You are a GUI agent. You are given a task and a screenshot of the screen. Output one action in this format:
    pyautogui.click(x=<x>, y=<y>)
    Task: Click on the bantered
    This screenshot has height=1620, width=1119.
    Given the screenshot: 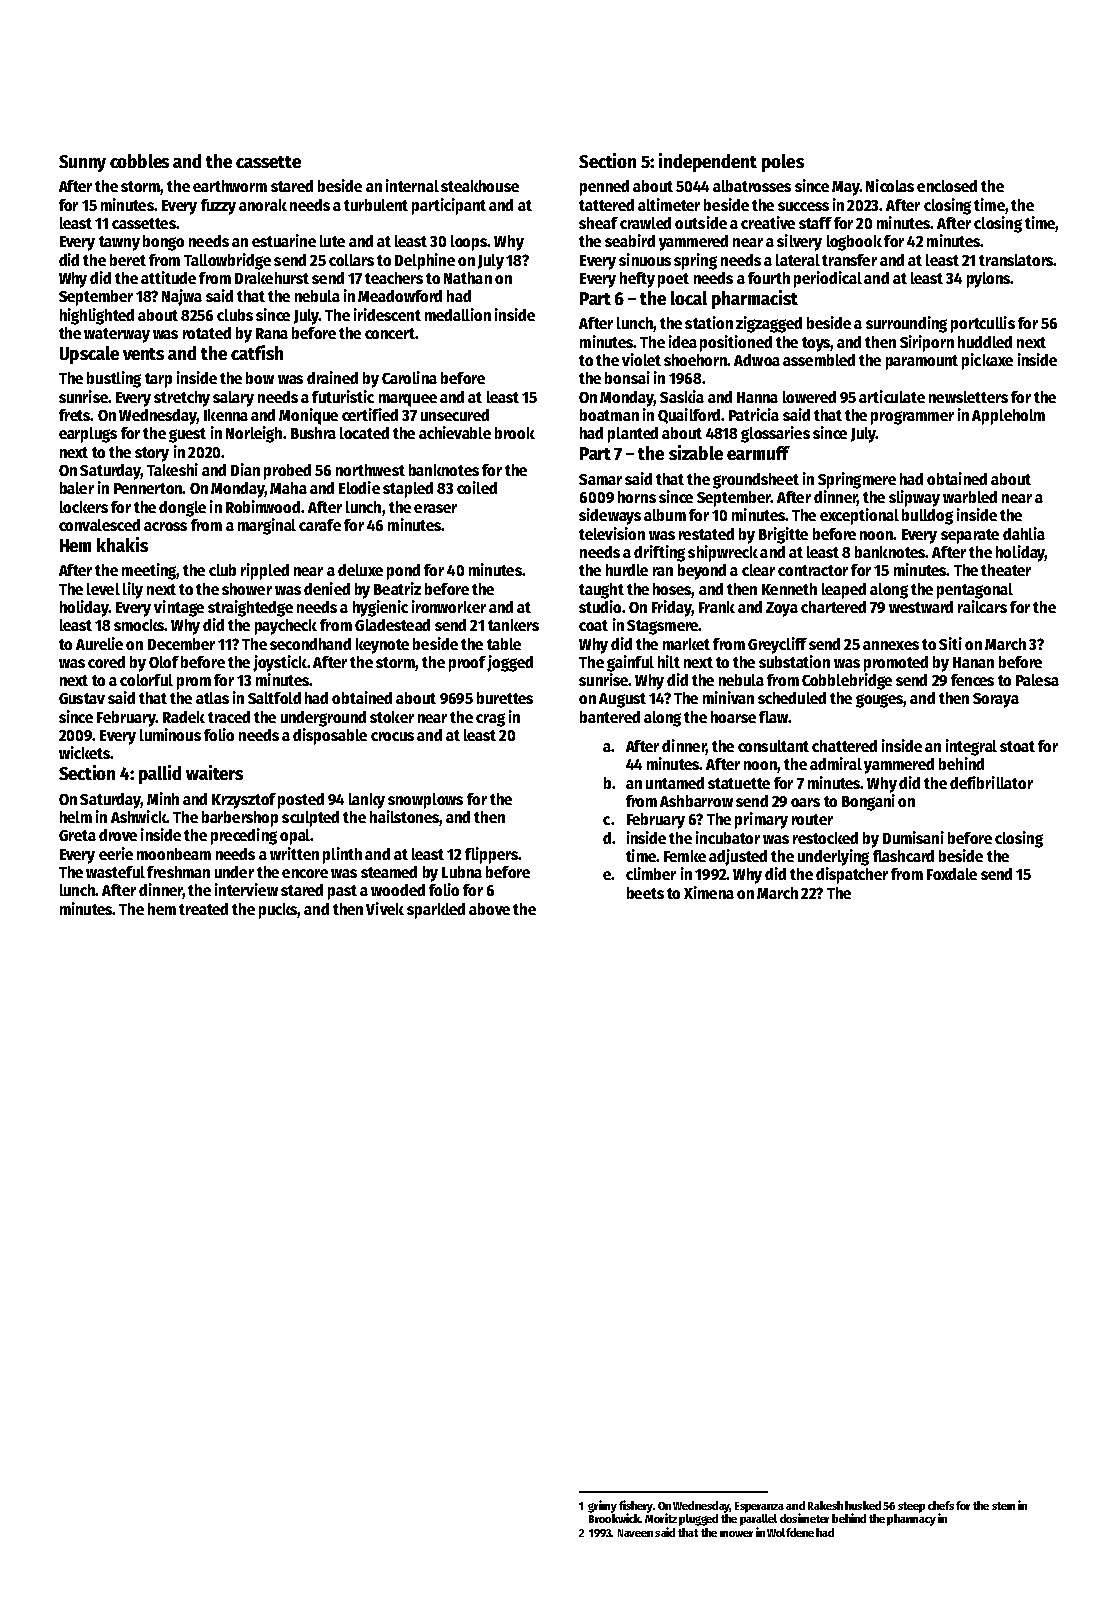 What is the action you would take?
    pyautogui.click(x=610, y=717)
